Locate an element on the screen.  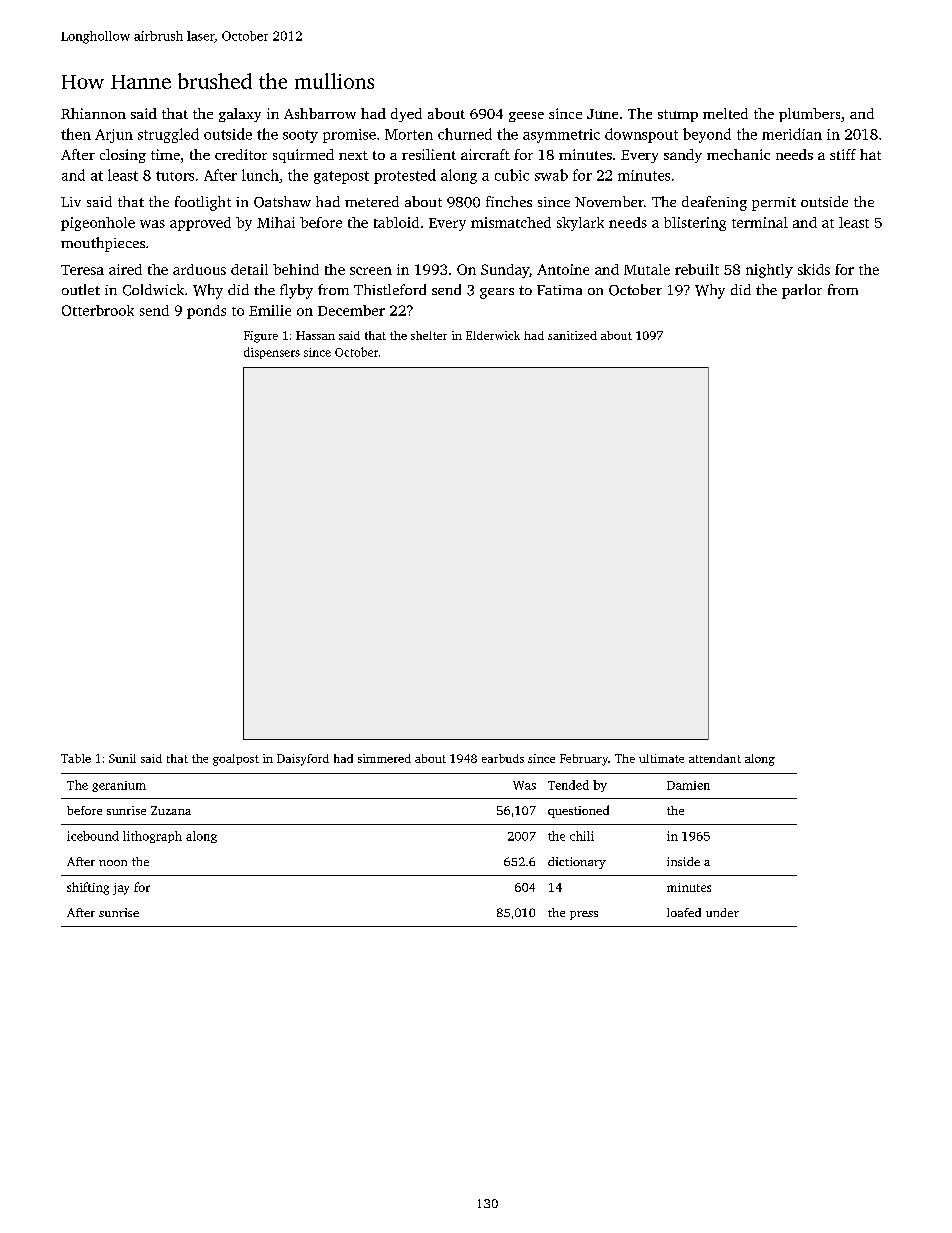
Otterbrook is located at coordinates (98, 310).
